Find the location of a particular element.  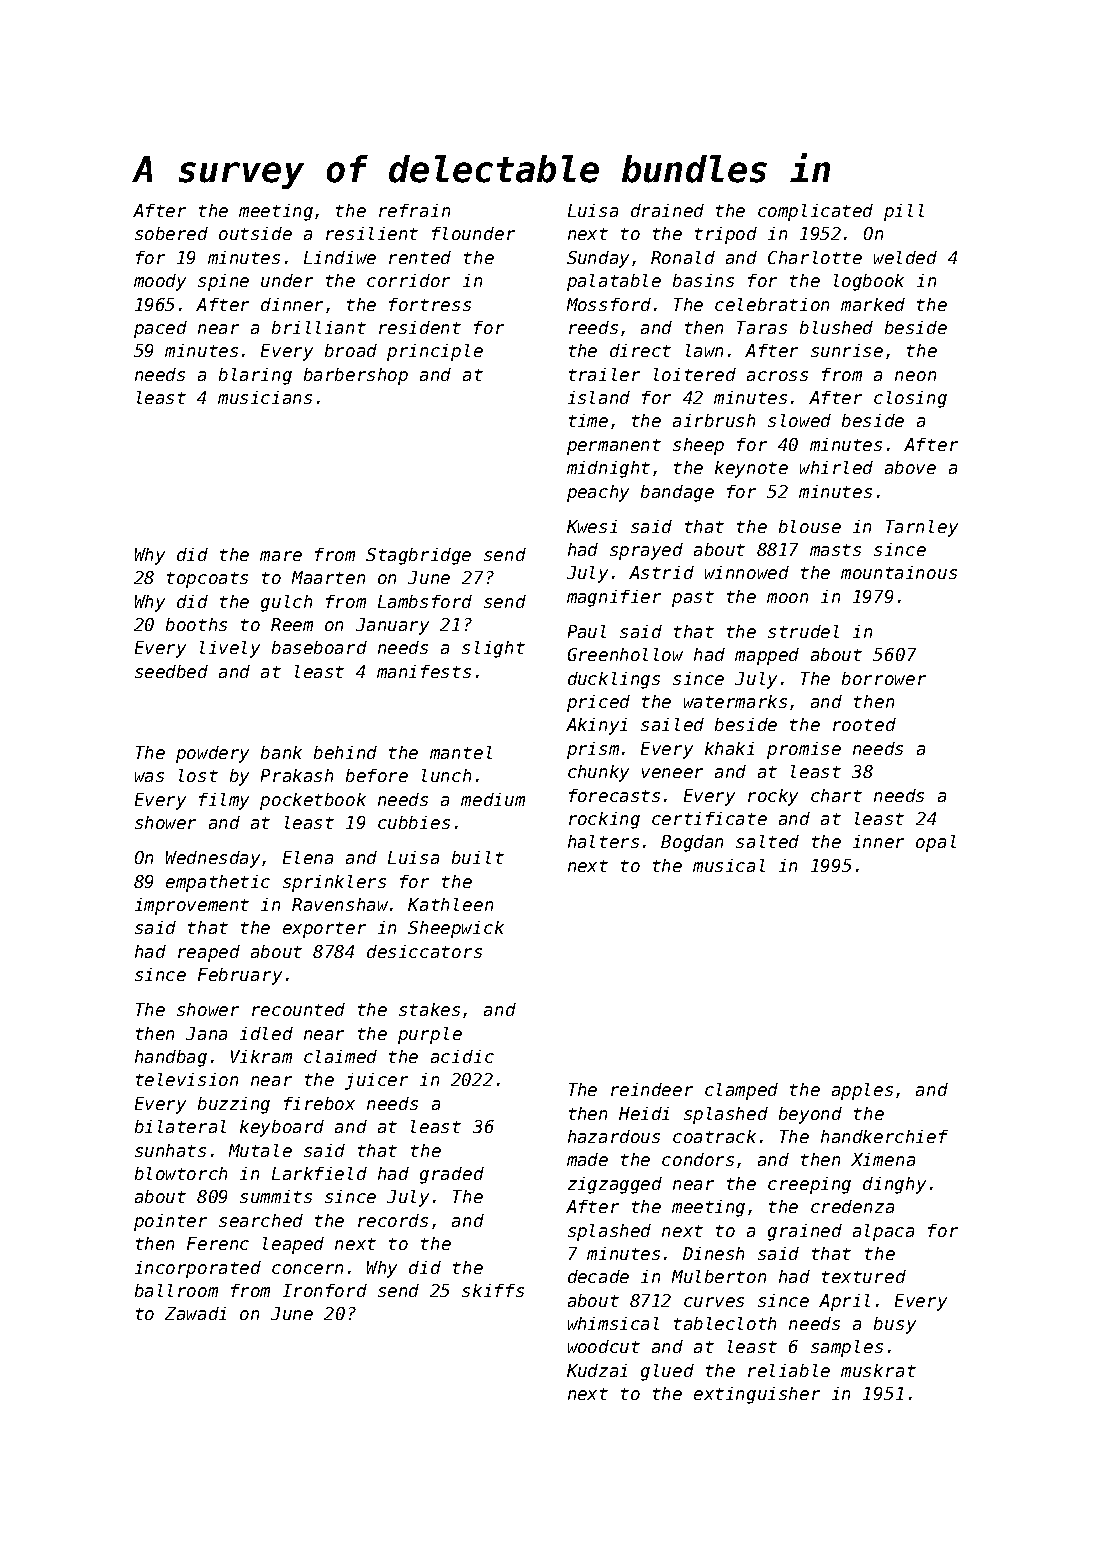

salted is located at coordinates (767, 841).
